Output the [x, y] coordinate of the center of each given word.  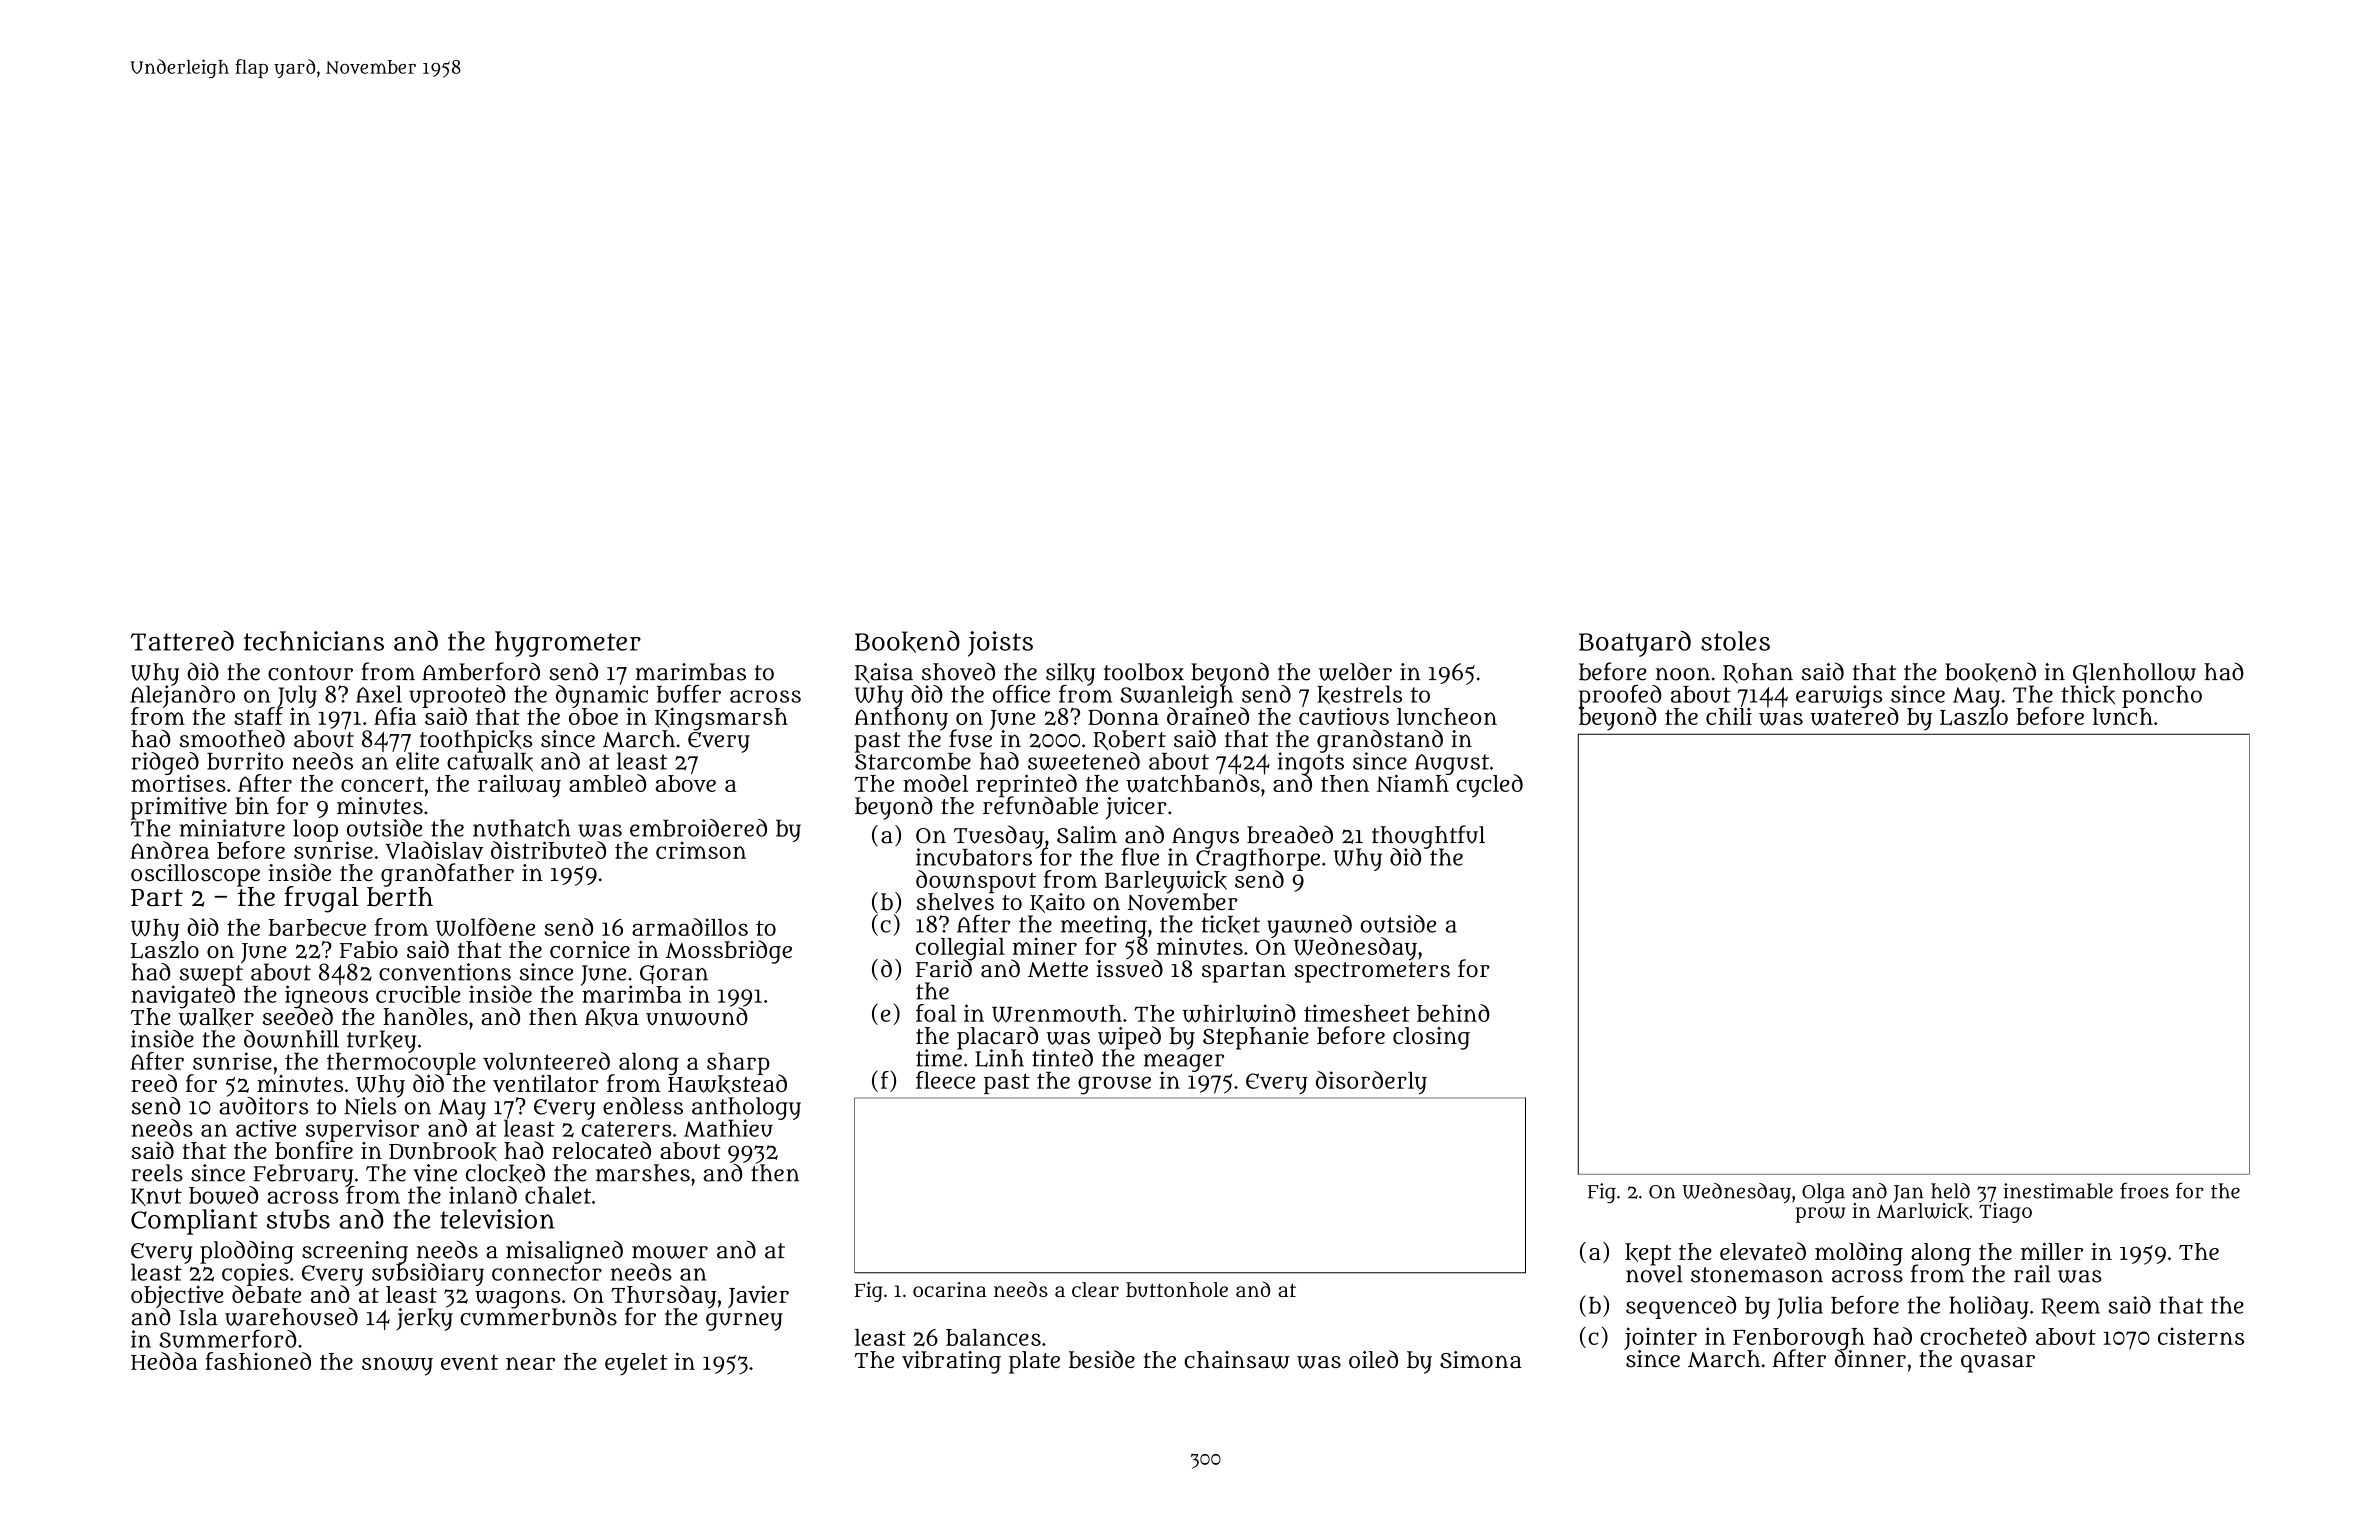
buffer [689, 694]
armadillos [690, 927]
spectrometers [1372, 972]
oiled [1373, 1359]
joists [1000, 644]
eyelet [636, 1364]
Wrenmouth [1057, 1013]
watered [1854, 717]
